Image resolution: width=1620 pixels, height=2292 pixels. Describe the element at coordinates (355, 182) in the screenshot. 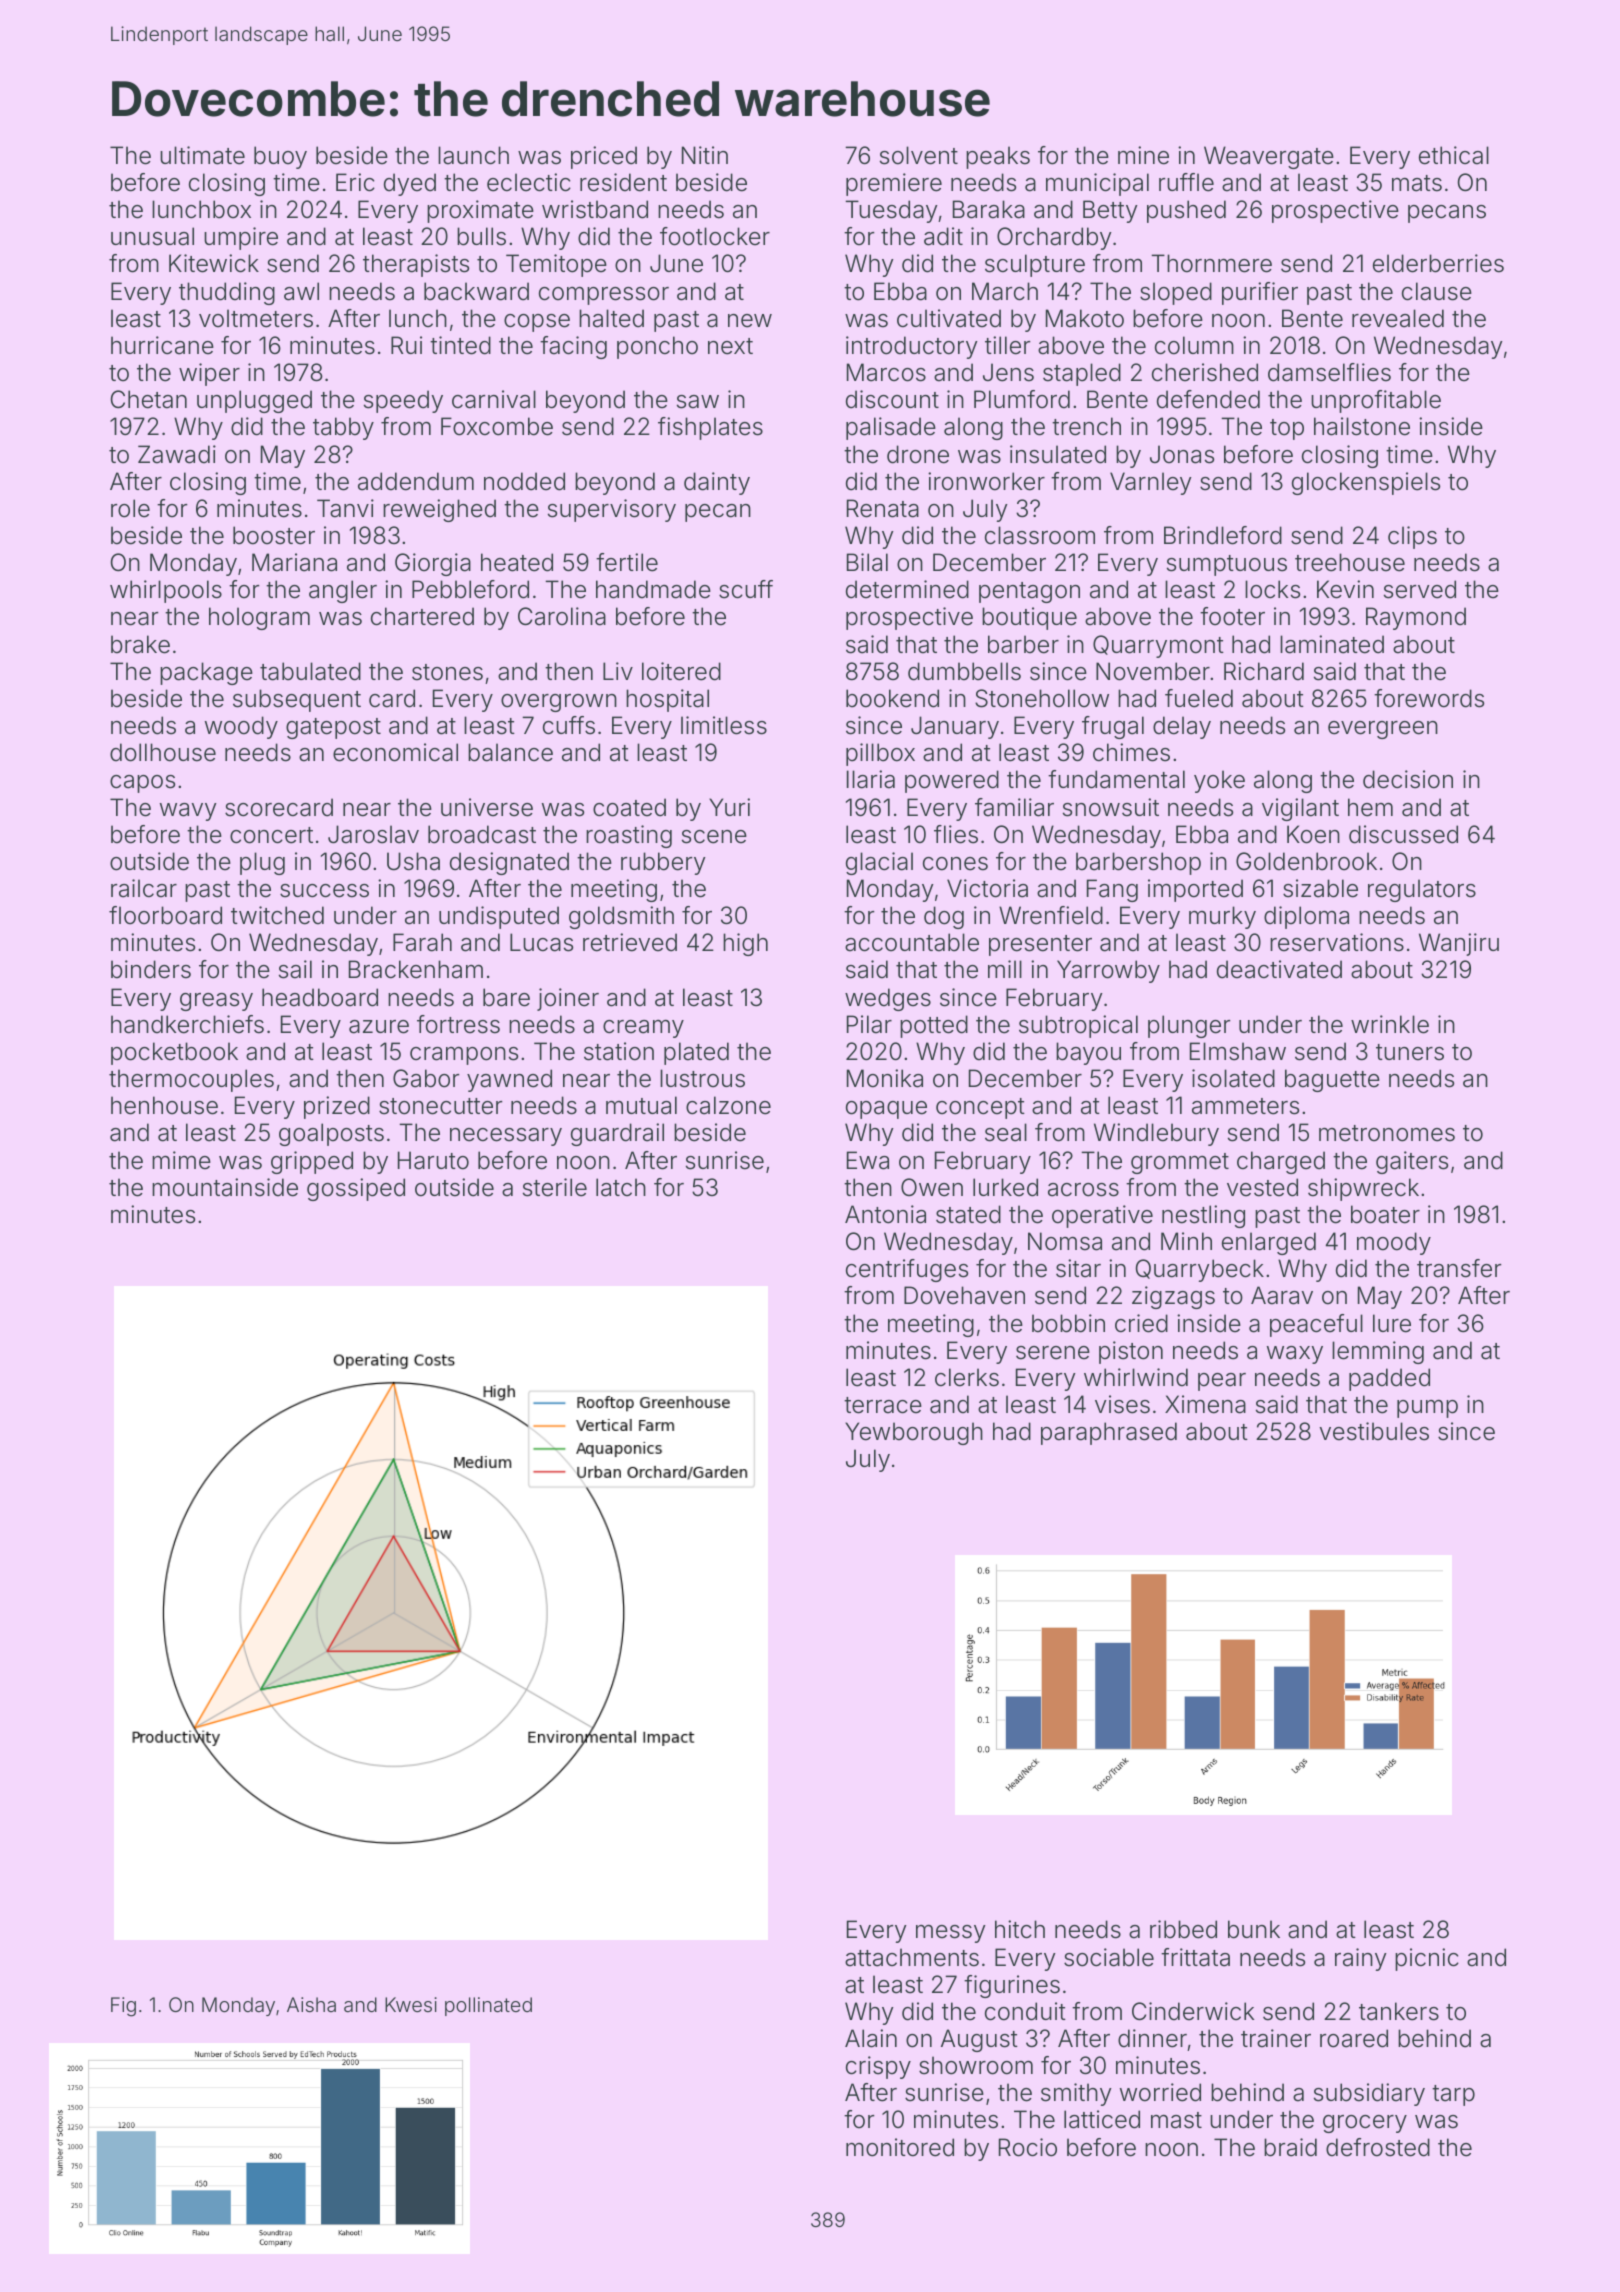

I see `Eric` at that location.
